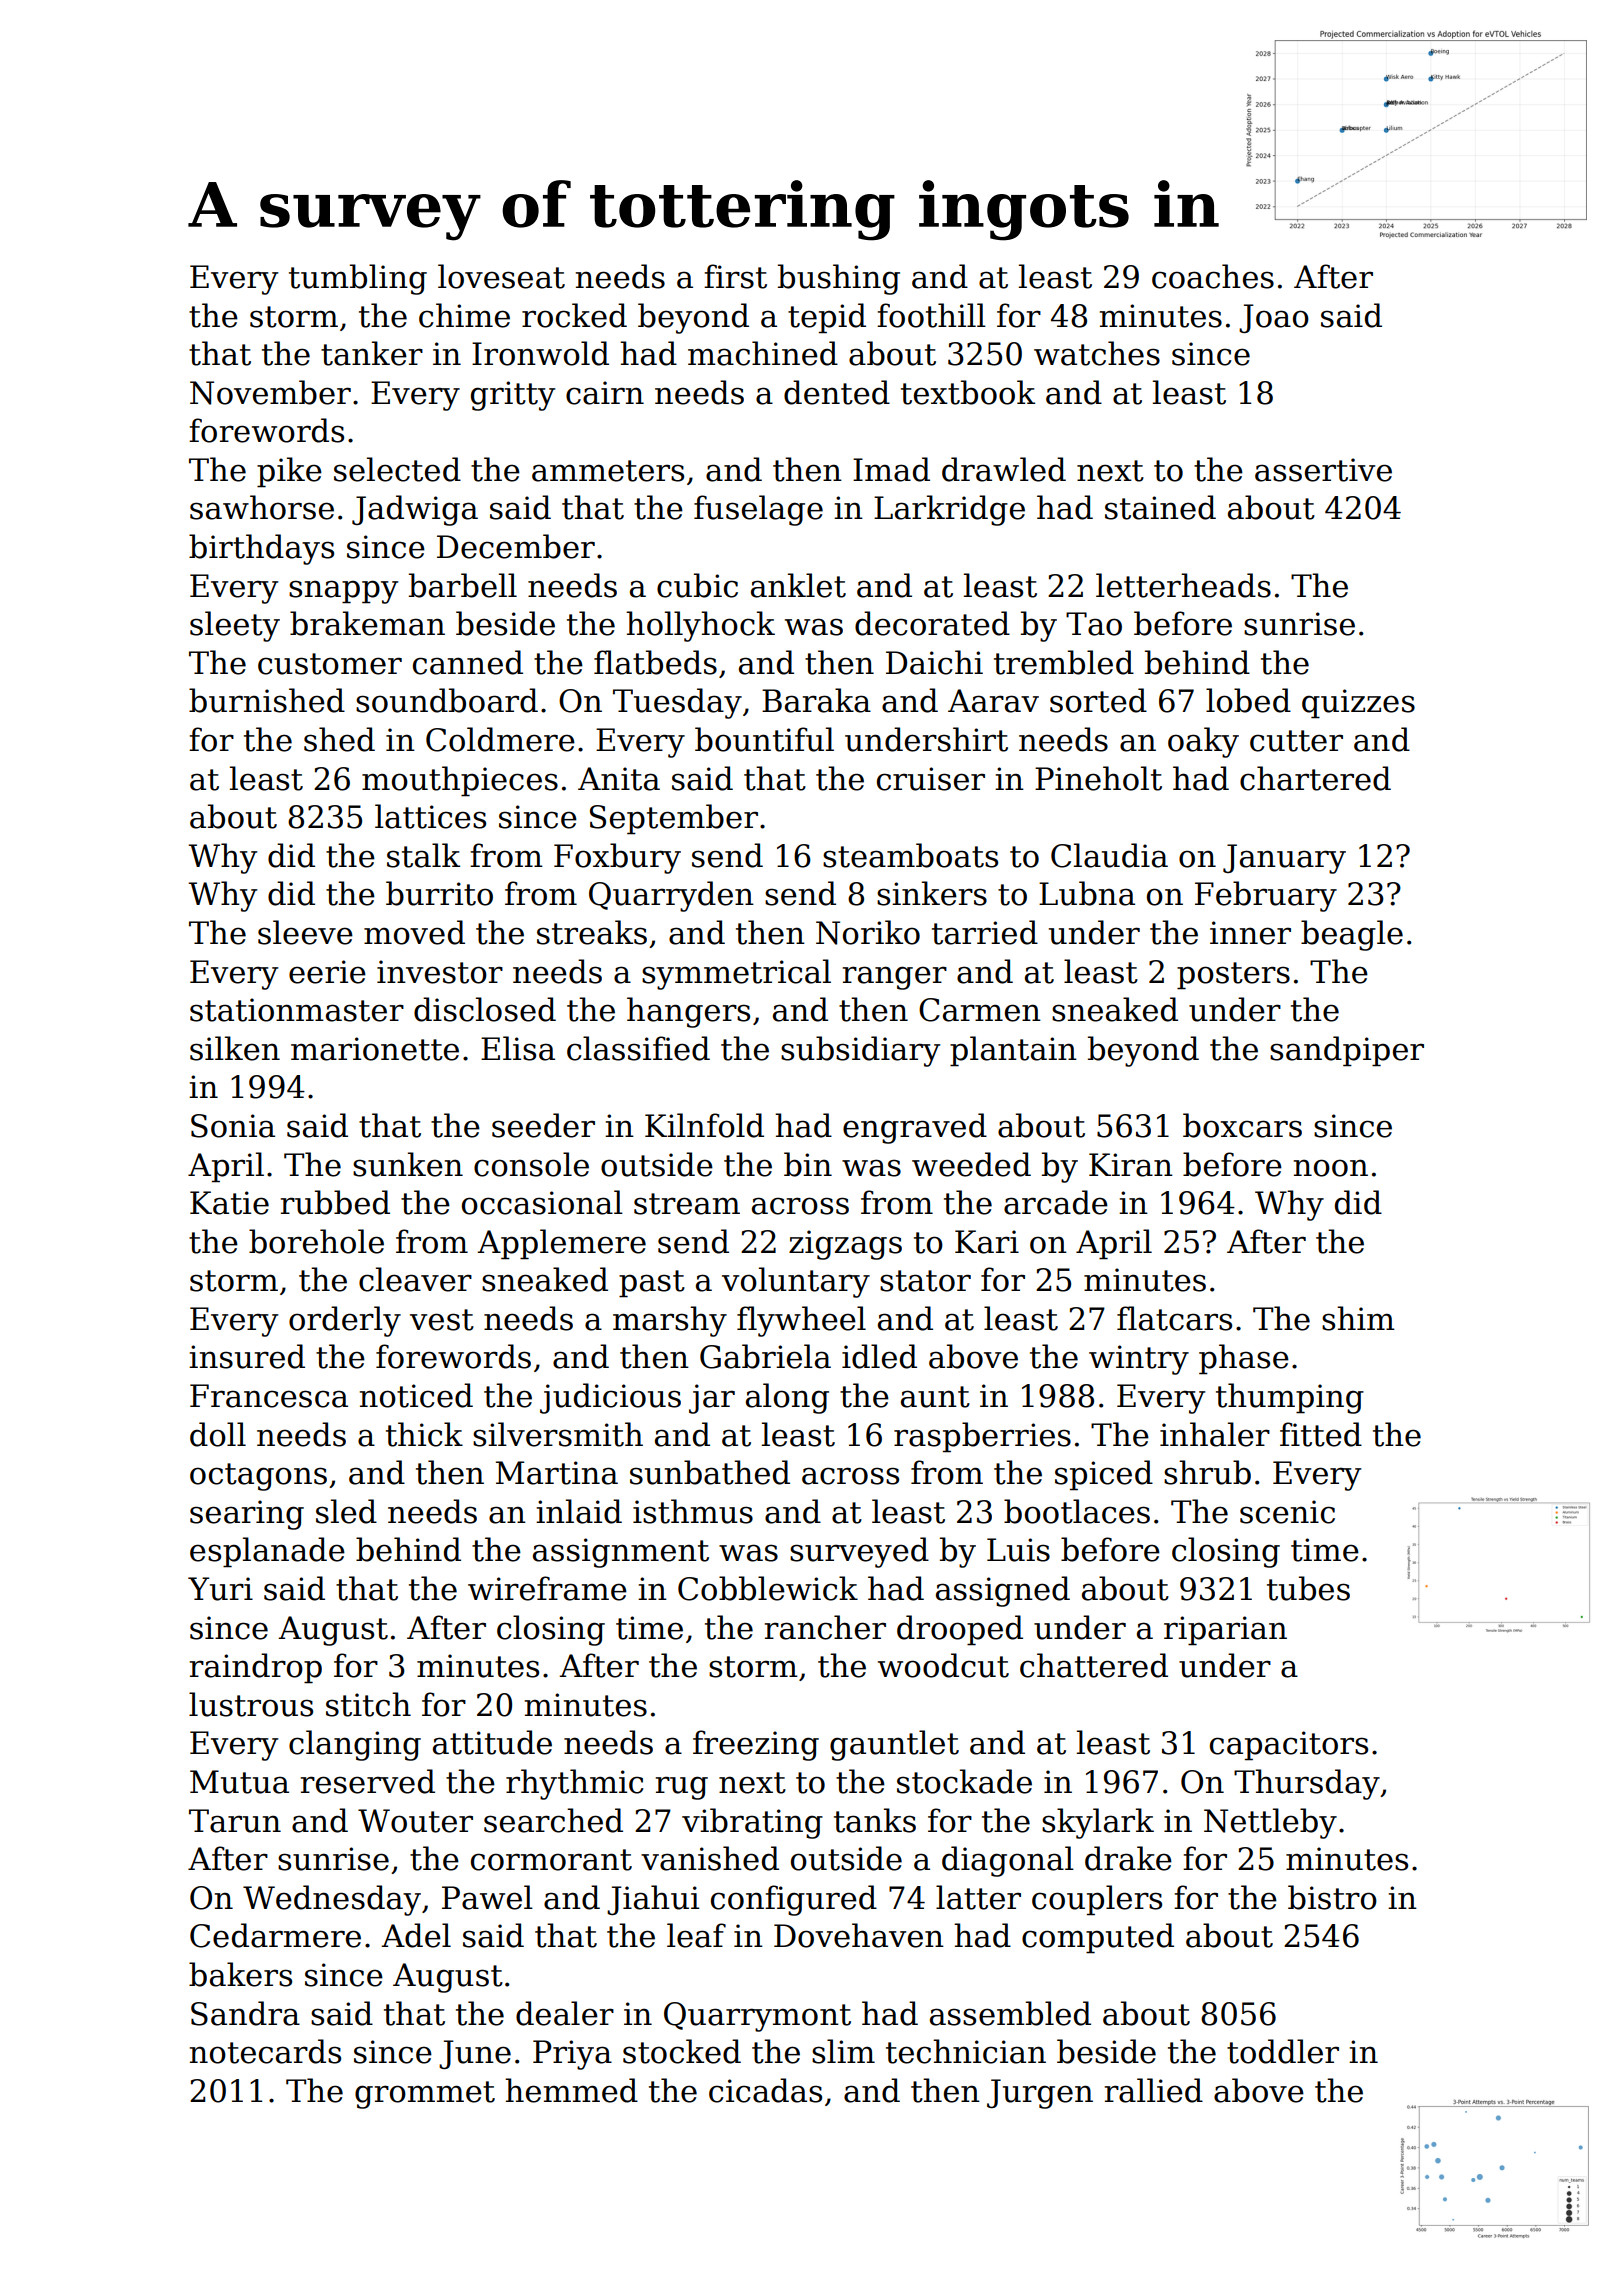 This image has height=2292, width=1620. What do you see at coordinates (825, 1627) in the image?
I see `rancher` at bounding box center [825, 1627].
